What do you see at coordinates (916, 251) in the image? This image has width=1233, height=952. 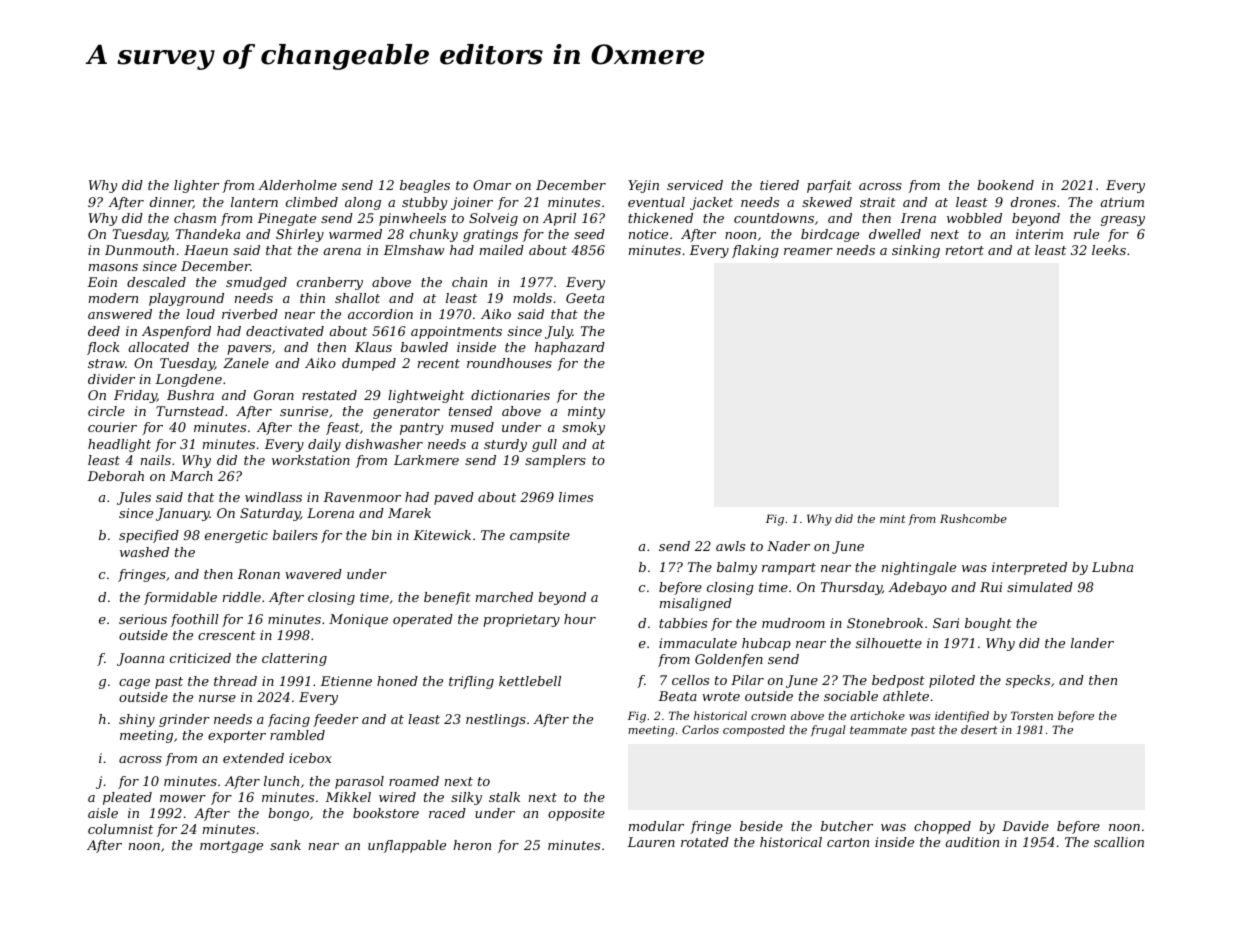 I see `sinking` at bounding box center [916, 251].
